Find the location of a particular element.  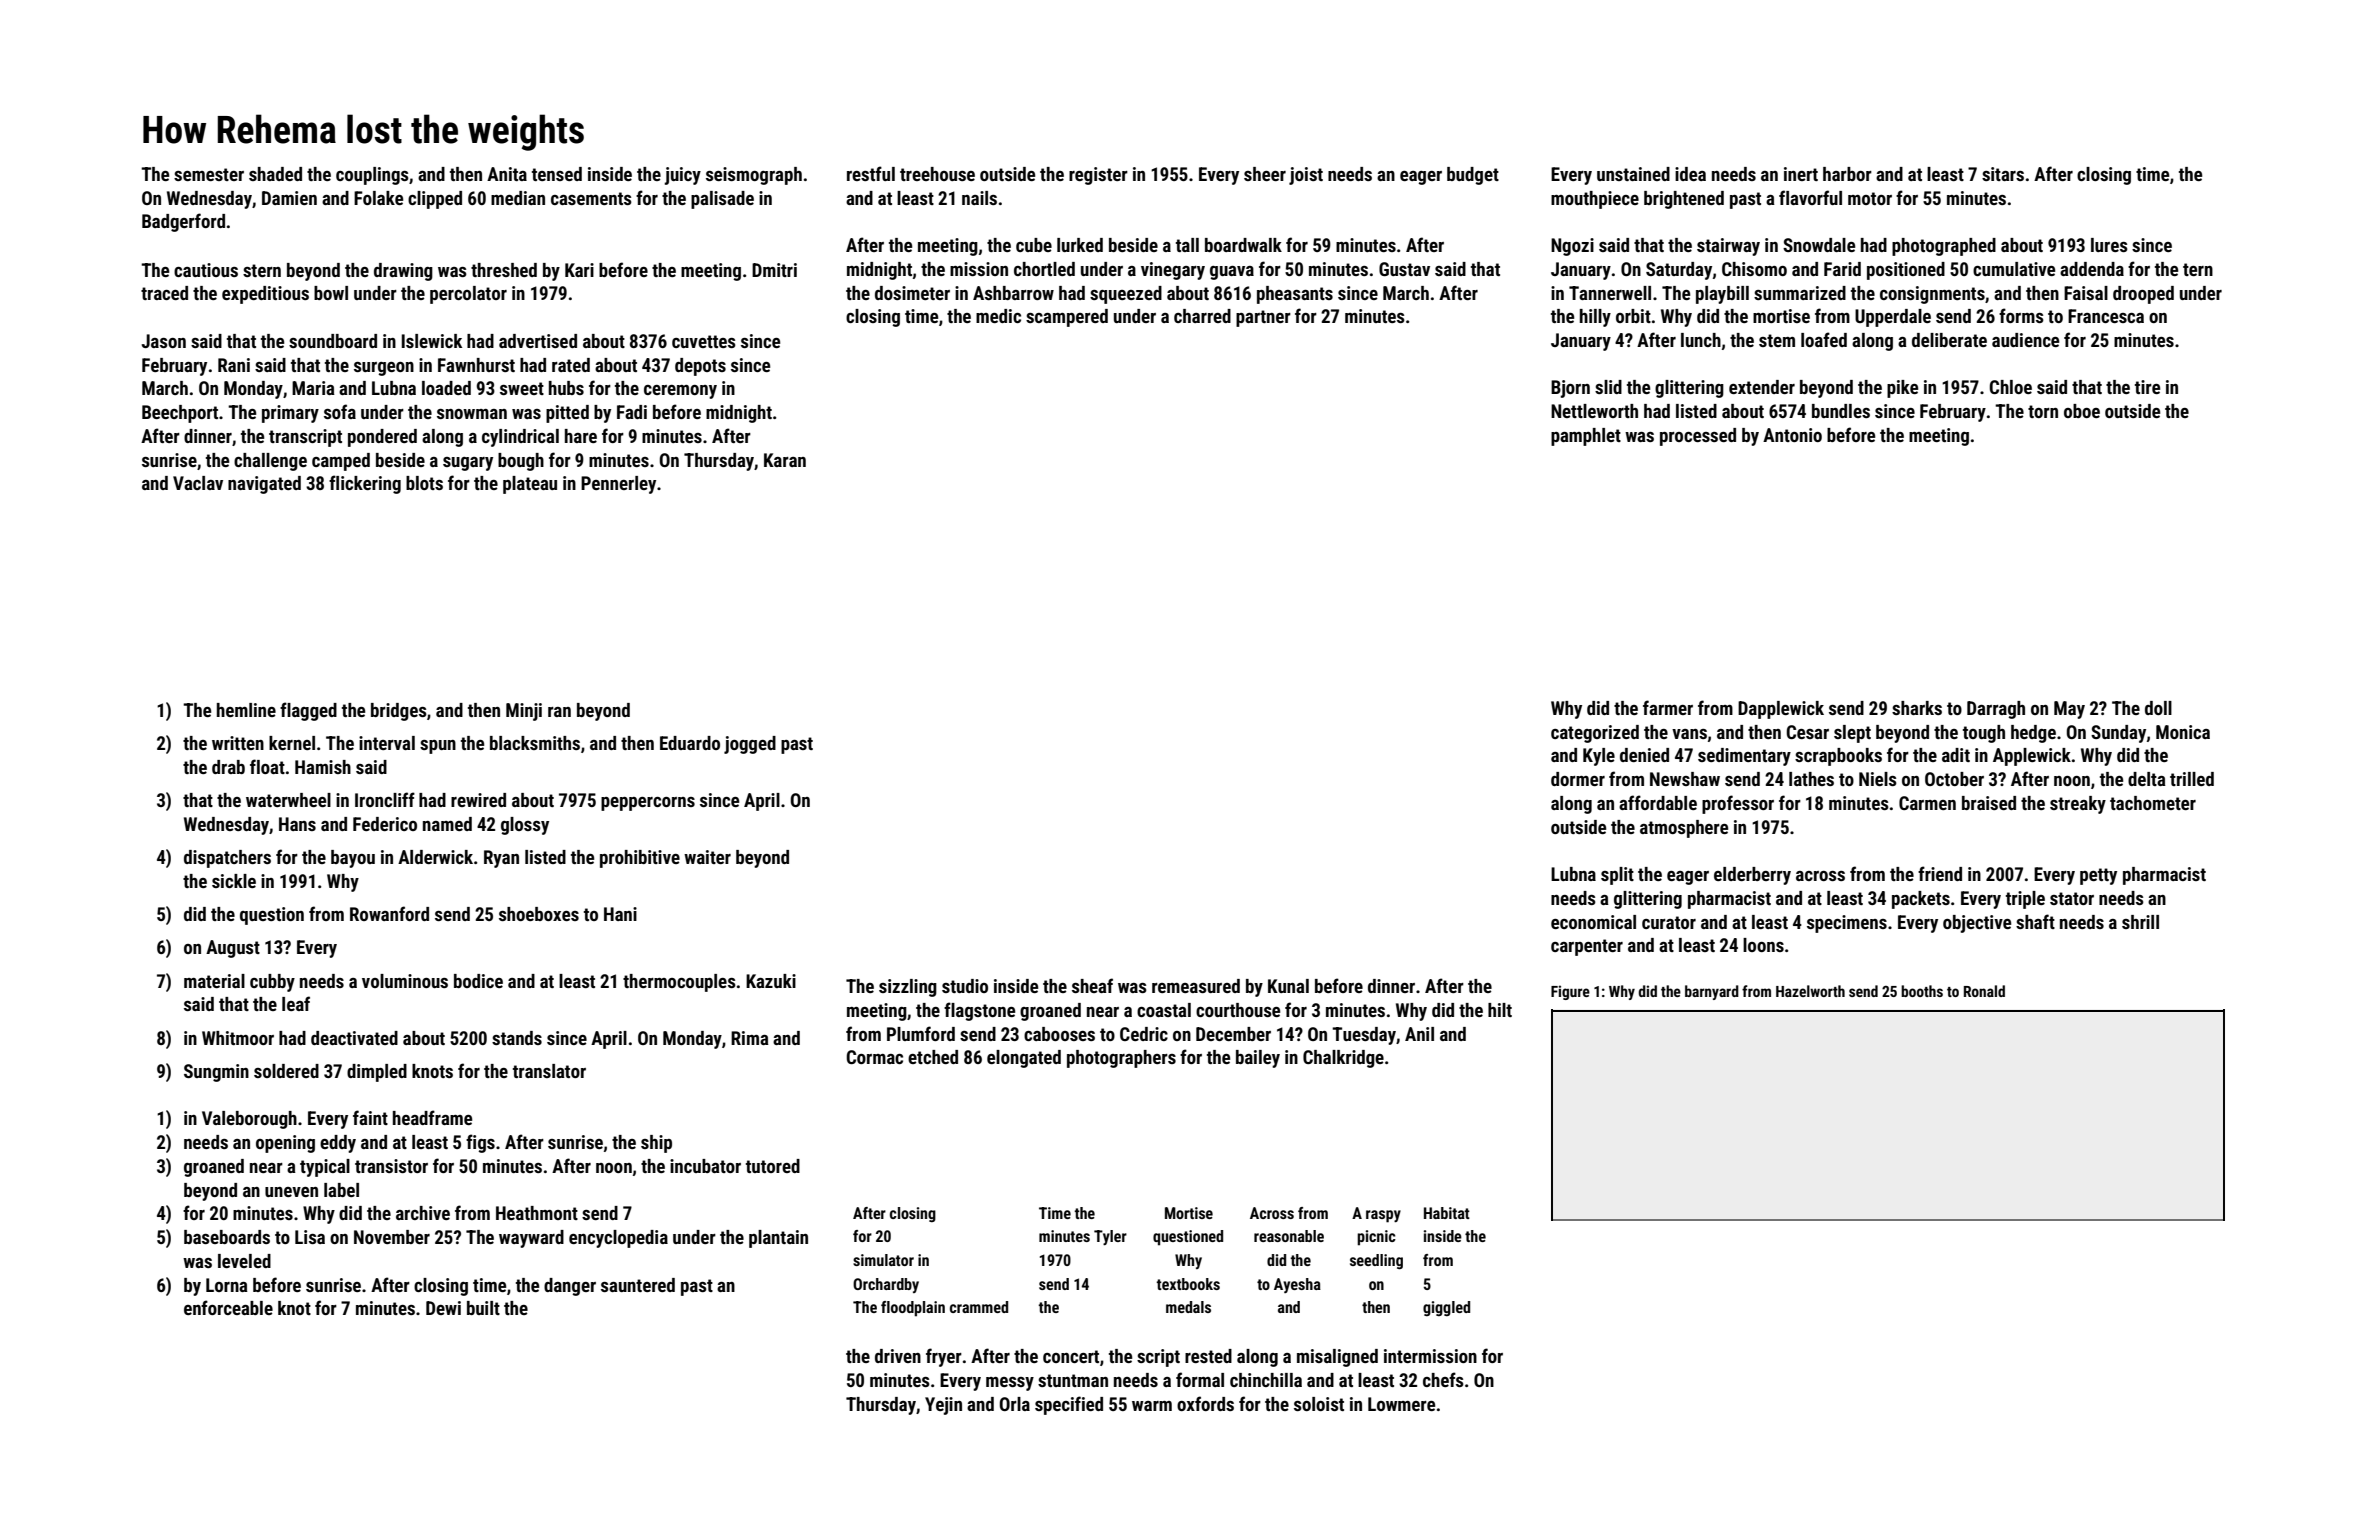

jogged is located at coordinates (750, 745).
